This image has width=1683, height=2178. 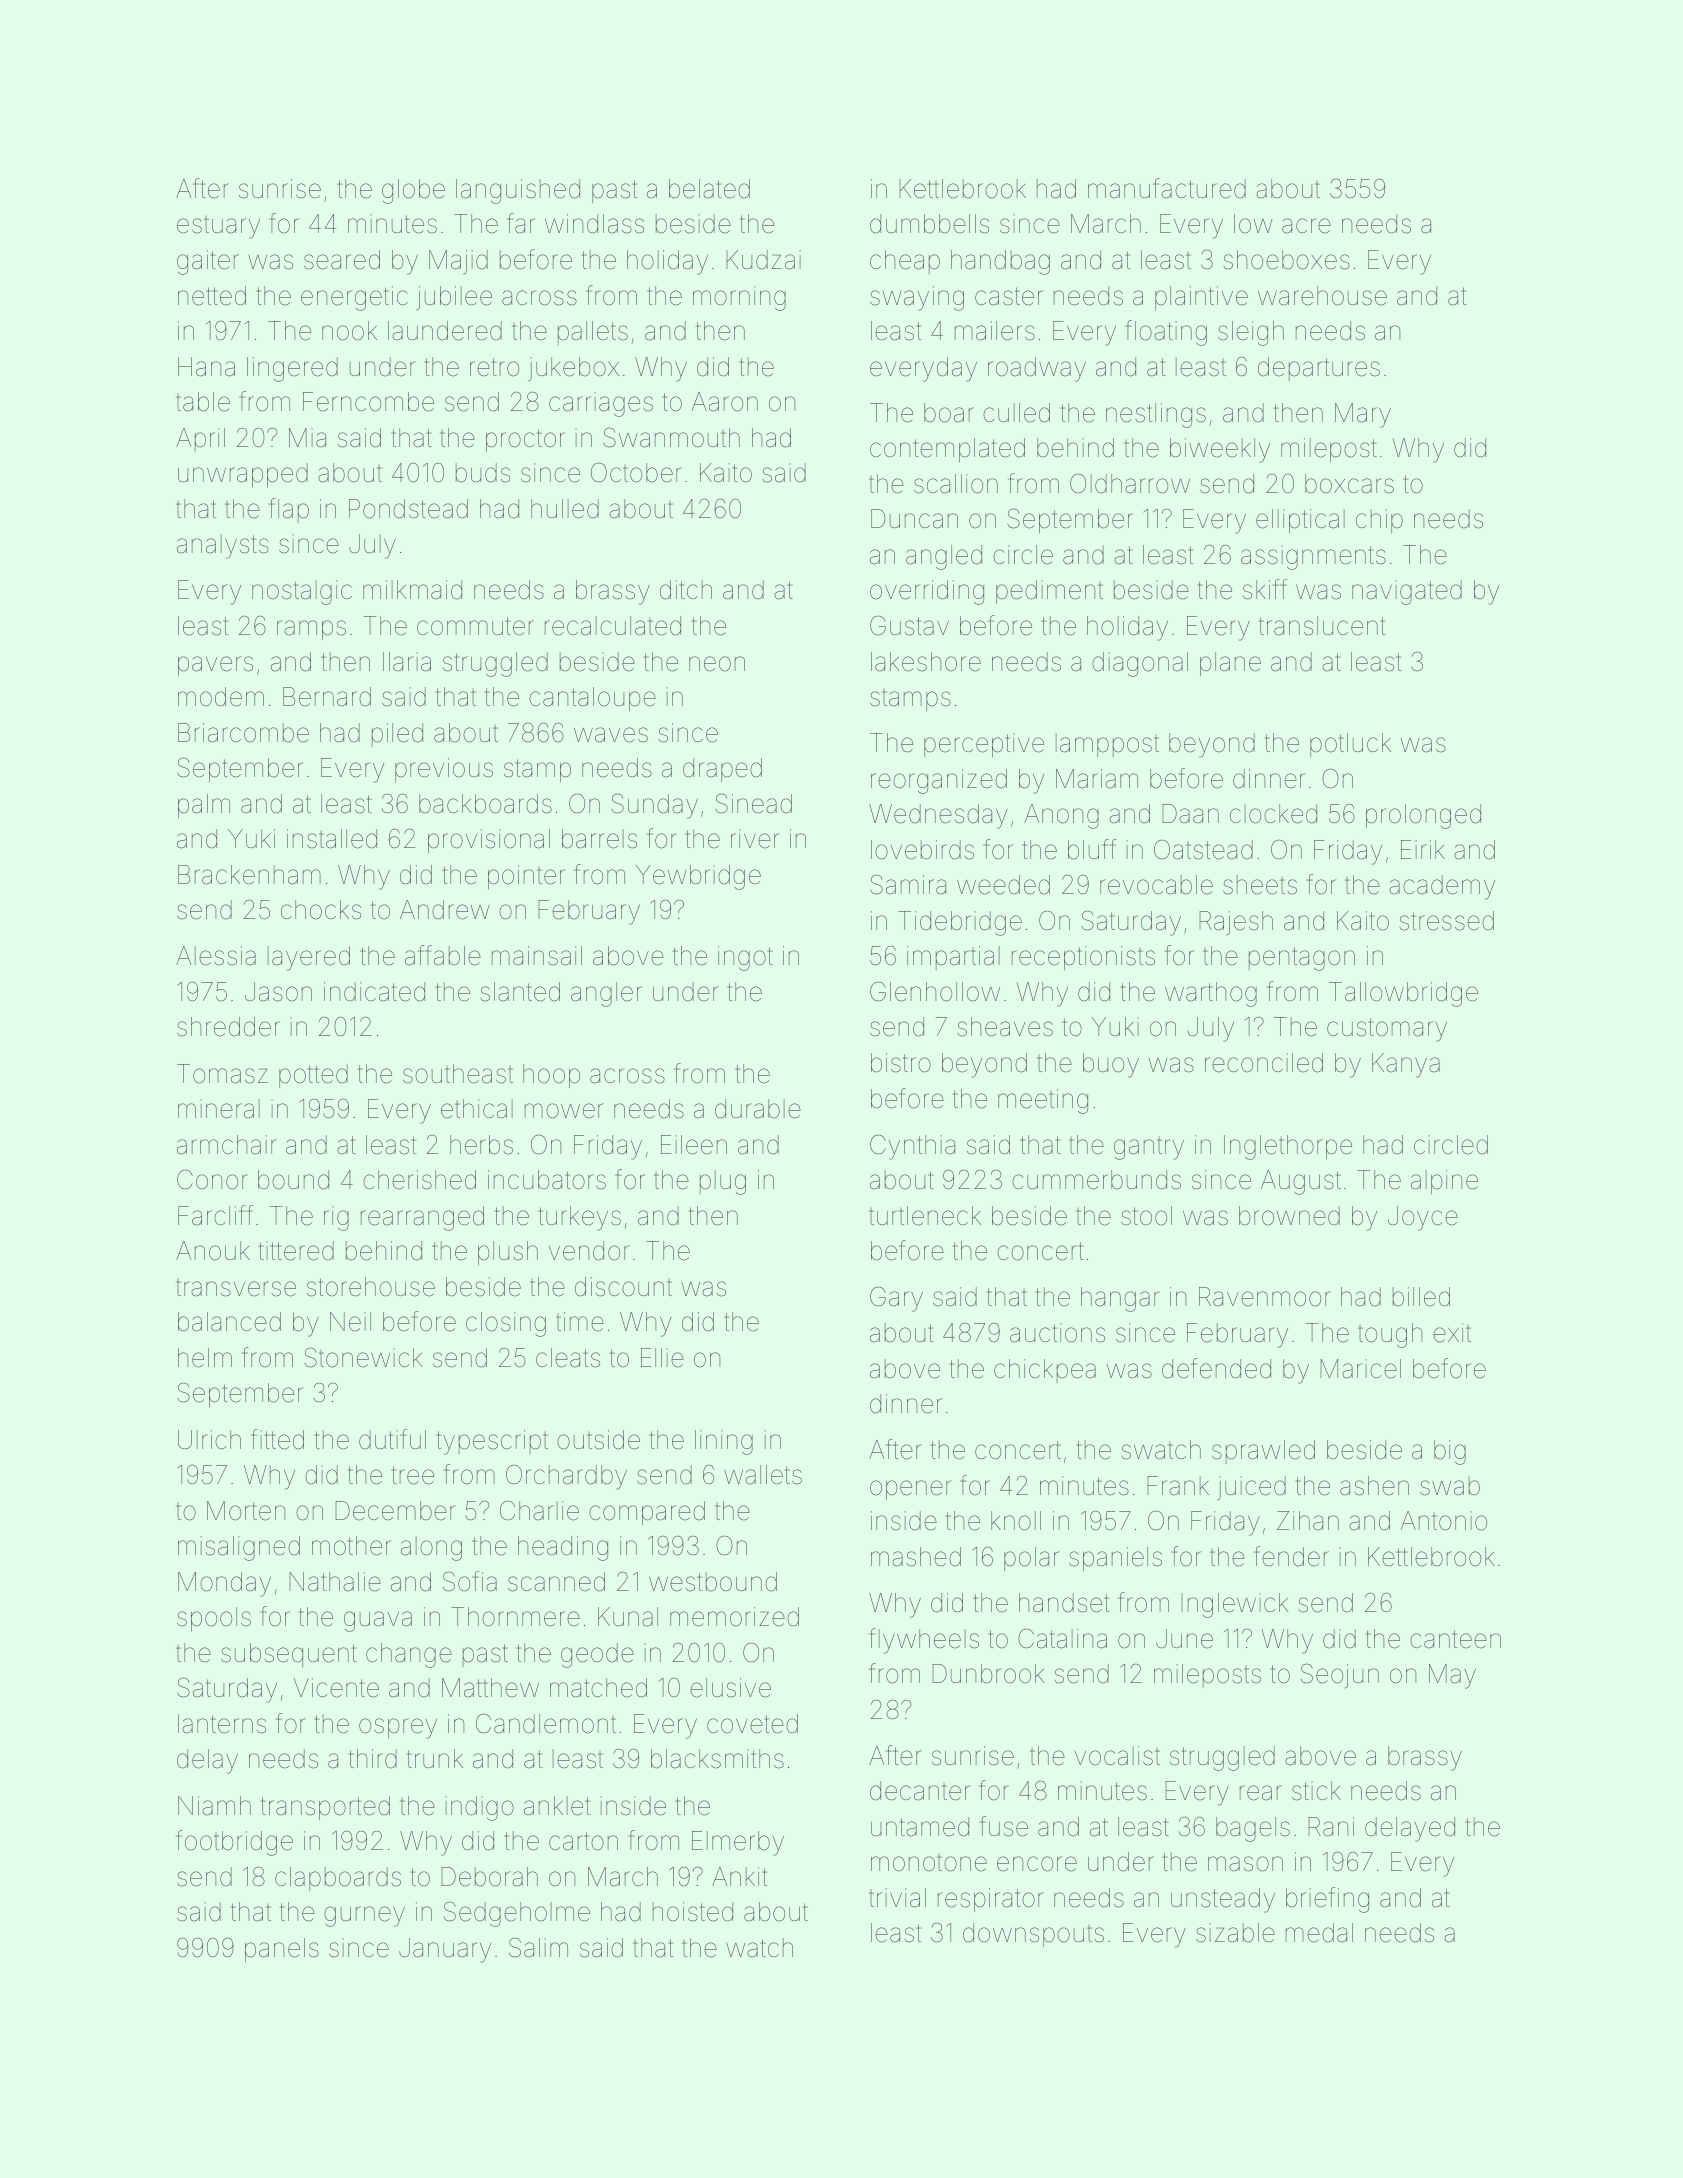 I want to click on January, so click(x=445, y=1950).
